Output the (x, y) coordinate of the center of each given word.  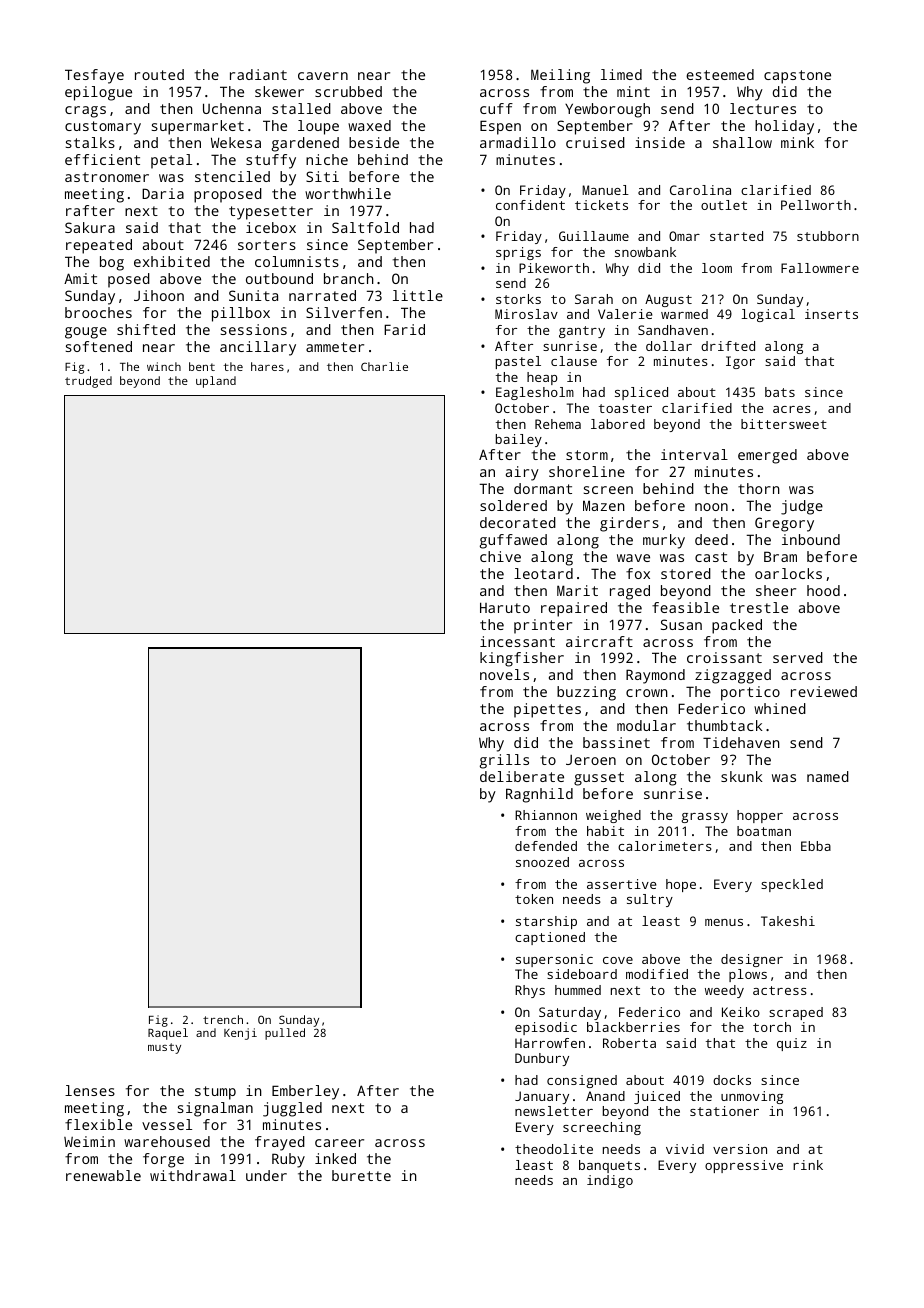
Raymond (655, 676)
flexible (98, 1124)
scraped (796, 1013)
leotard (543, 573)
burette (361, 1175)
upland (216, 382)
